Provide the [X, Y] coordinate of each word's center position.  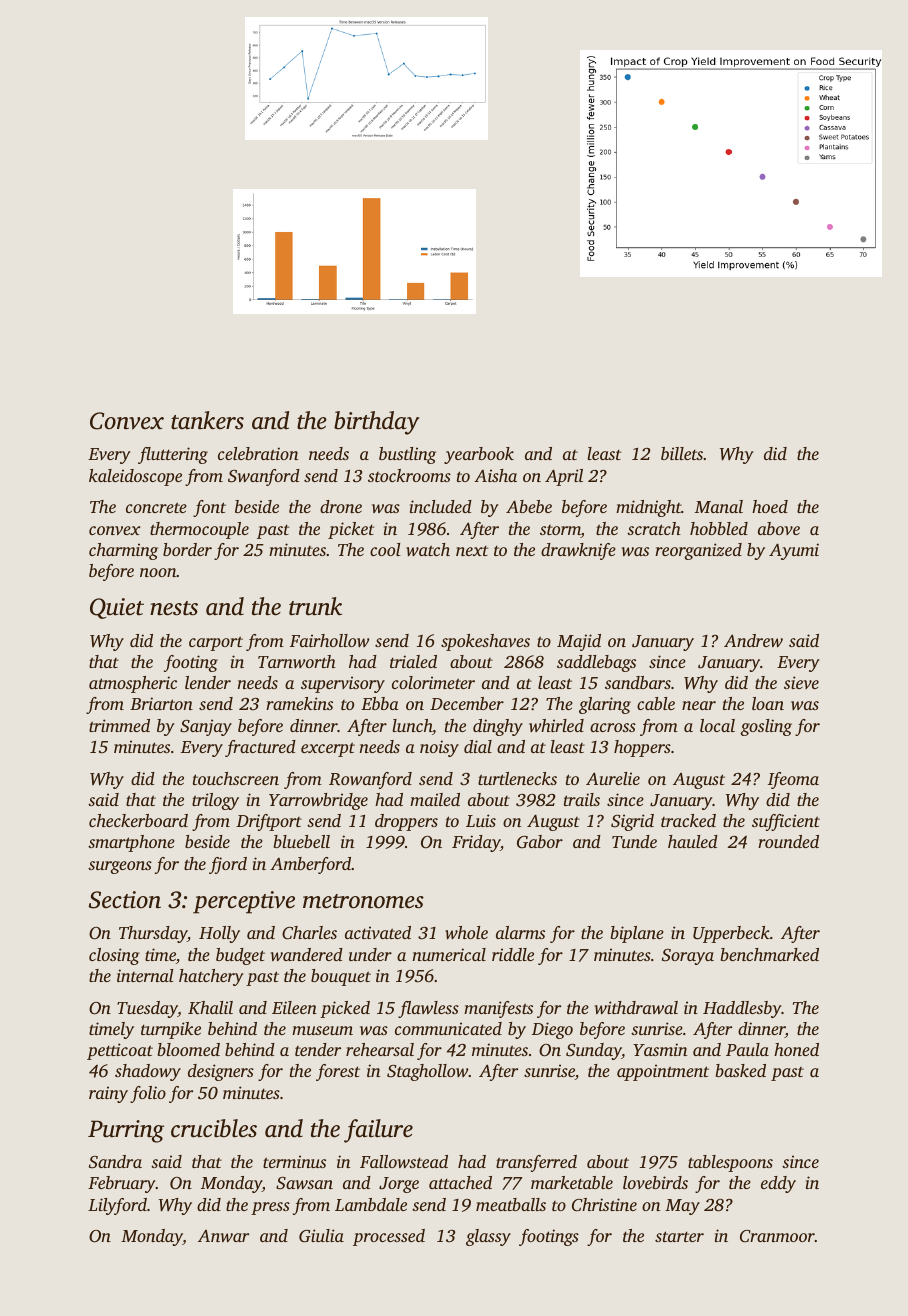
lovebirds [655, 1182]
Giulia [321, 1236]
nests [174, 608]
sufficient [786, 822]
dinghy [498, 727]
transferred [536, 1163]
